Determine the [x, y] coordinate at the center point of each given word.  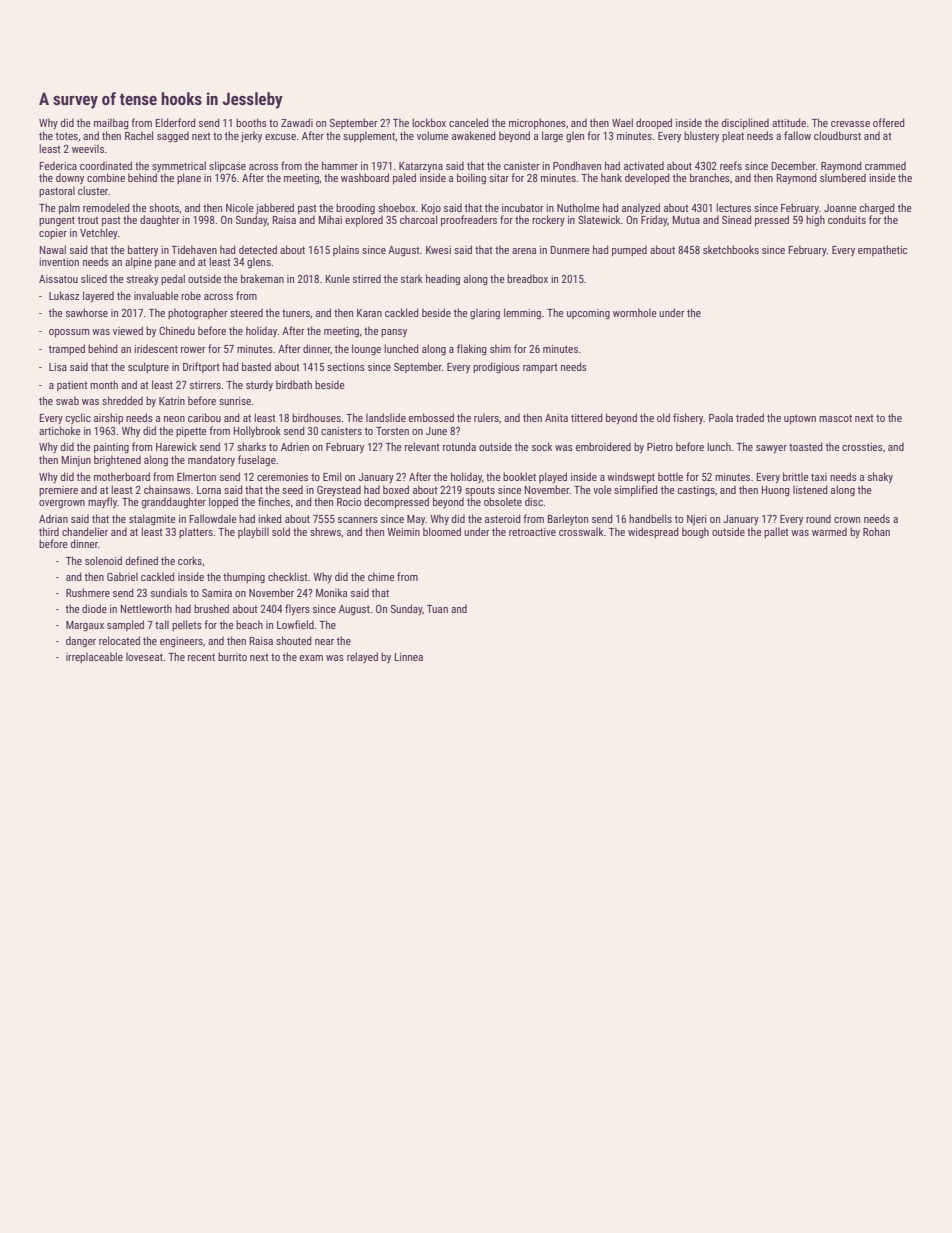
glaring [485, 314]
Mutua [686, 220]
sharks [251, 446]
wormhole [635, 312]
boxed [396, 489]
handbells [650, 518]
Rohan [876, 531]
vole [602, 489]
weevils [88, 148]
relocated [119, 640]
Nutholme [578, 207]
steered [246, 312]
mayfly [102, 502]
